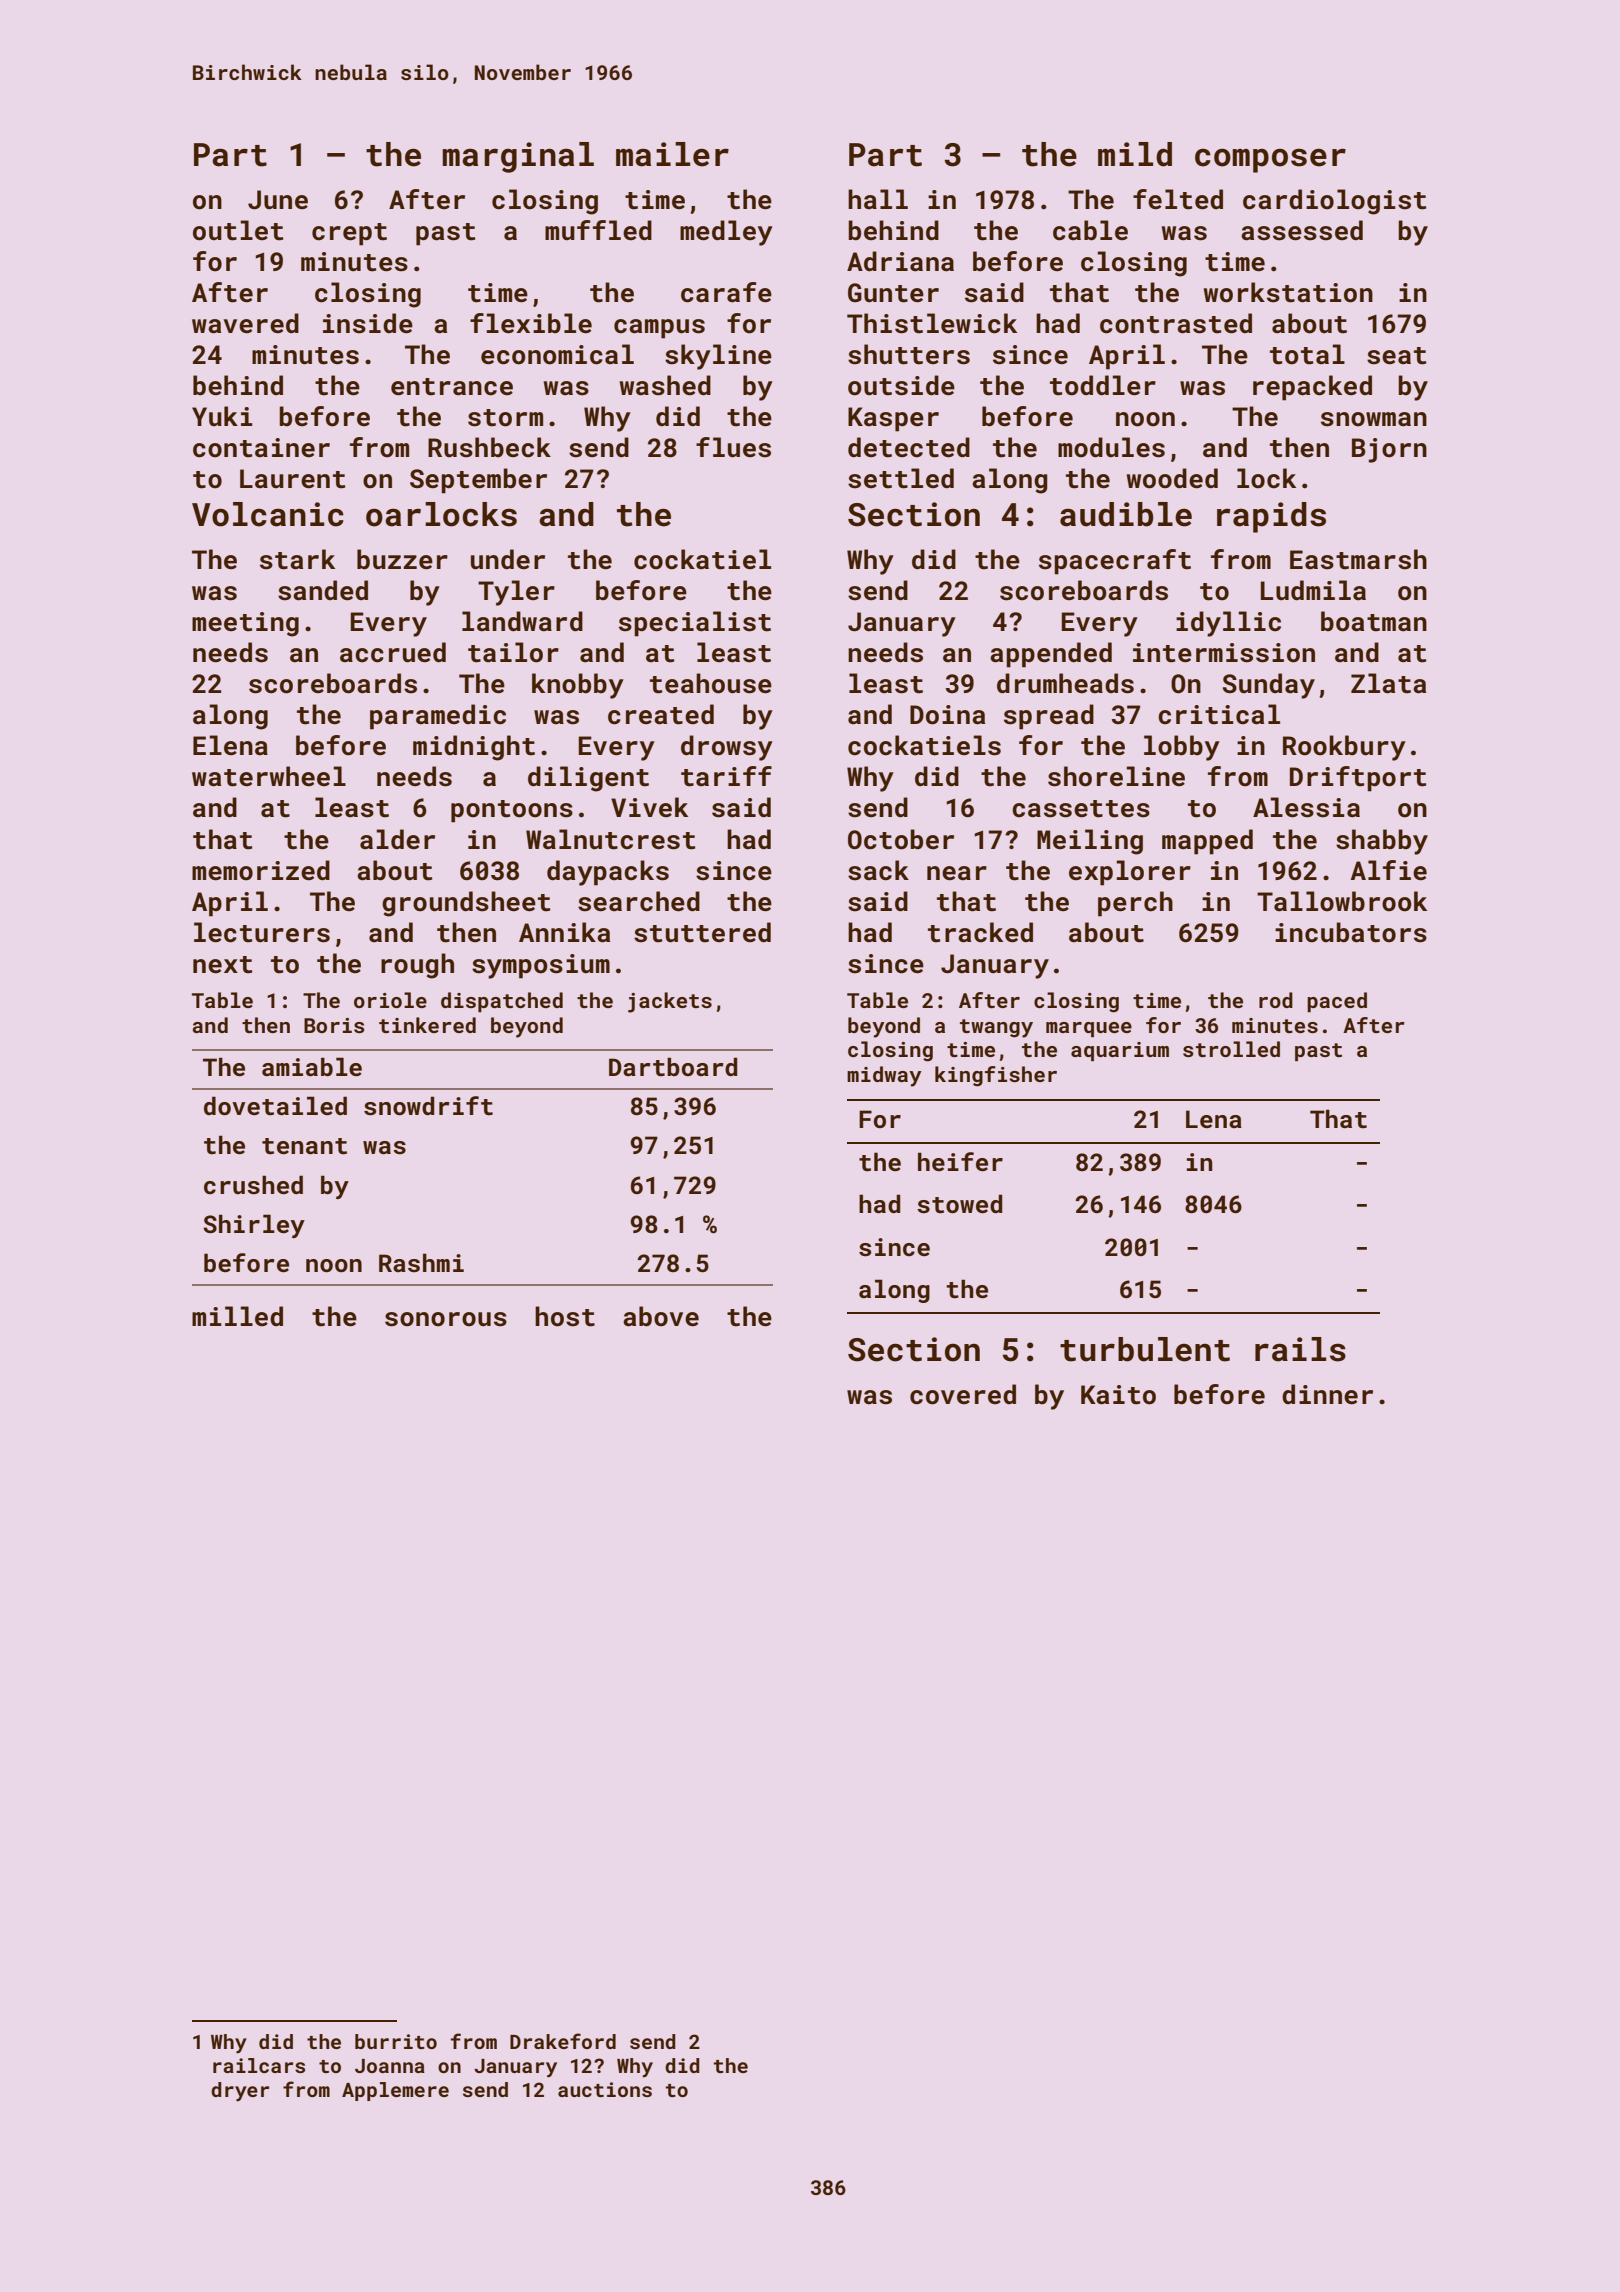 The width and height of the screenshot is (1620, 2292). Describe the element at coordinates (673, 1067) in the screenshot. I see `Dartboard` at that location.
